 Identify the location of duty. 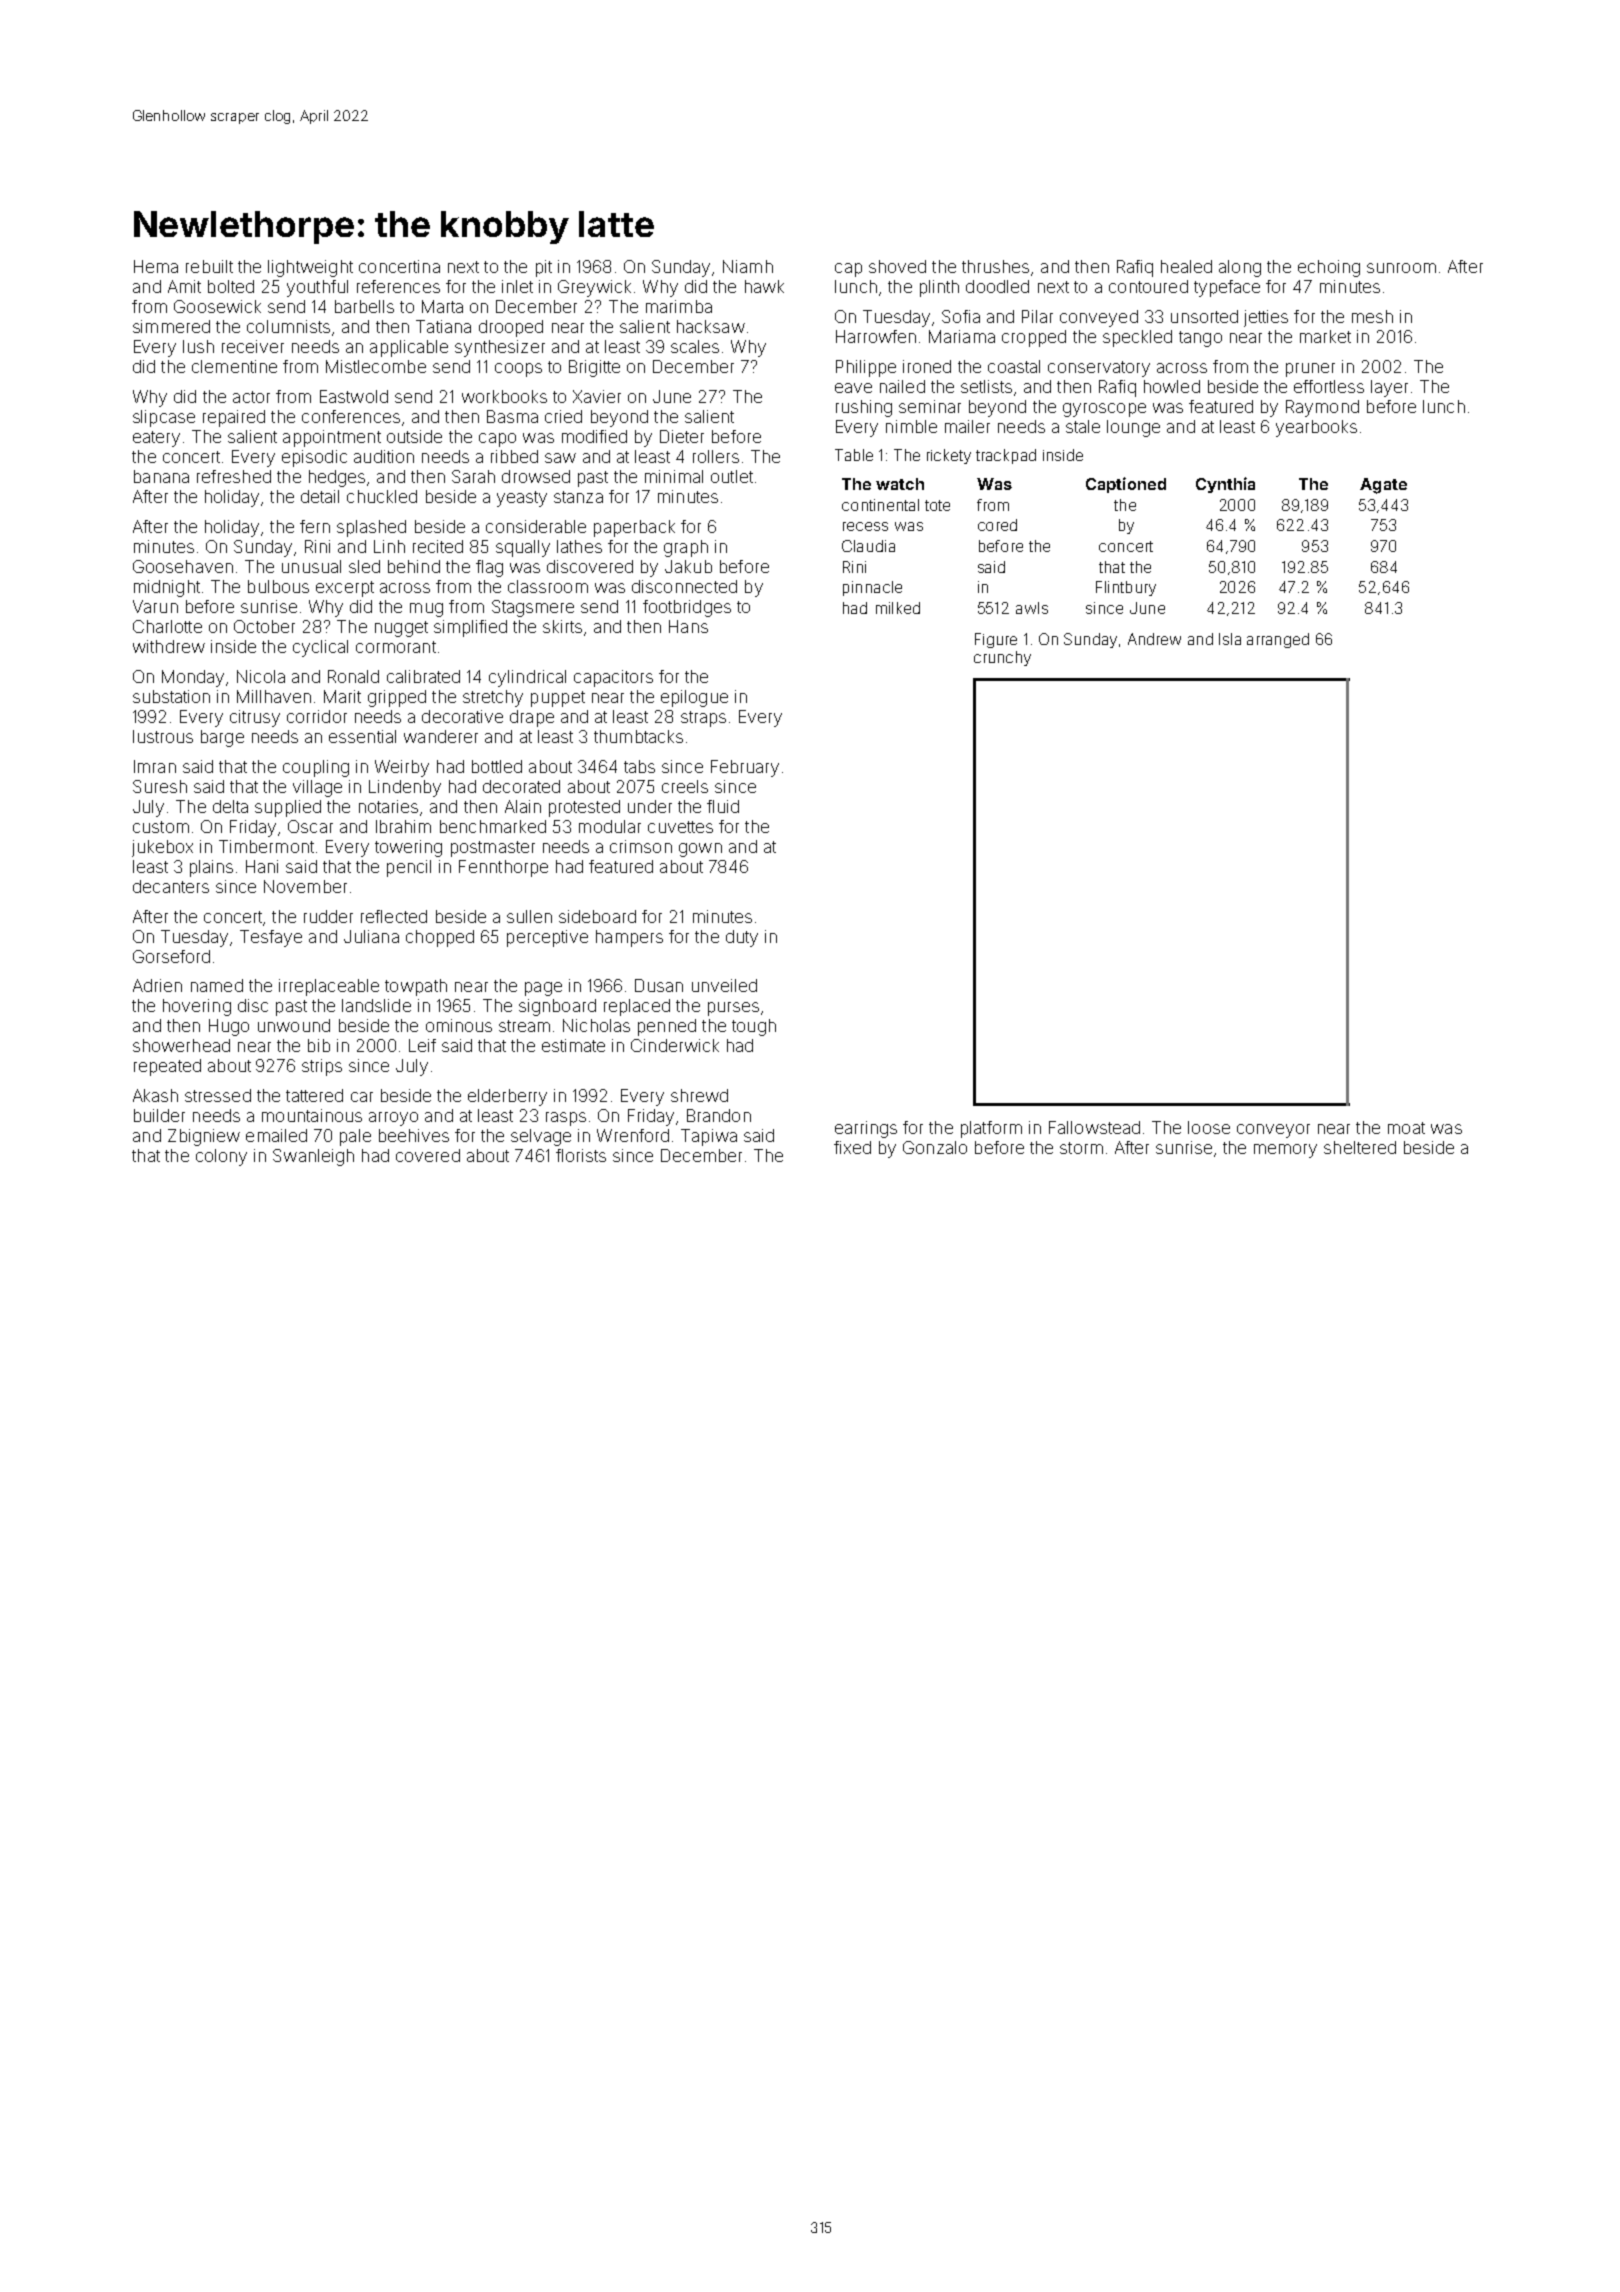
(742, 938).
